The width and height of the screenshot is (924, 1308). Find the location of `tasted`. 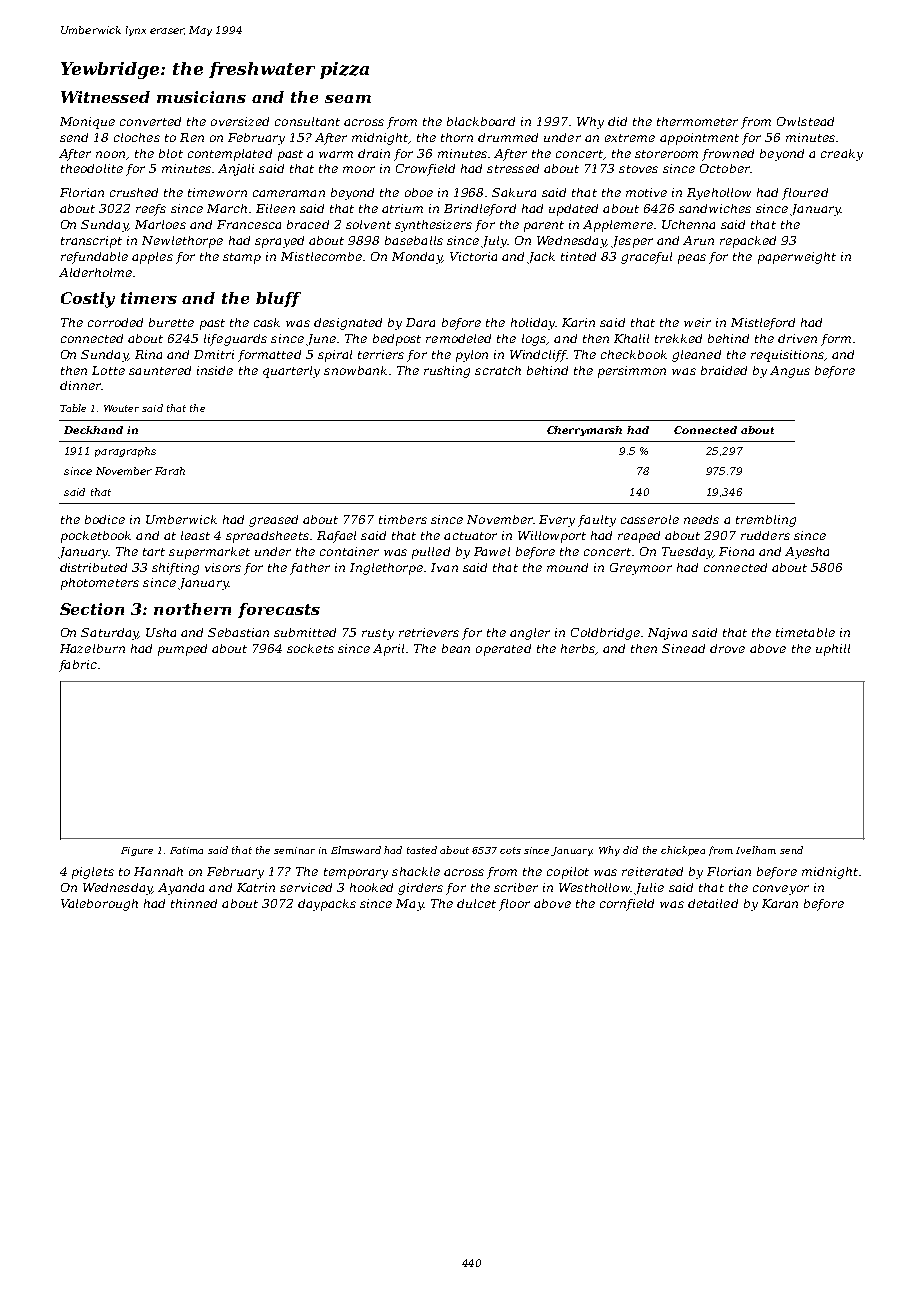

tasted is located at coordinates (422, 850).
